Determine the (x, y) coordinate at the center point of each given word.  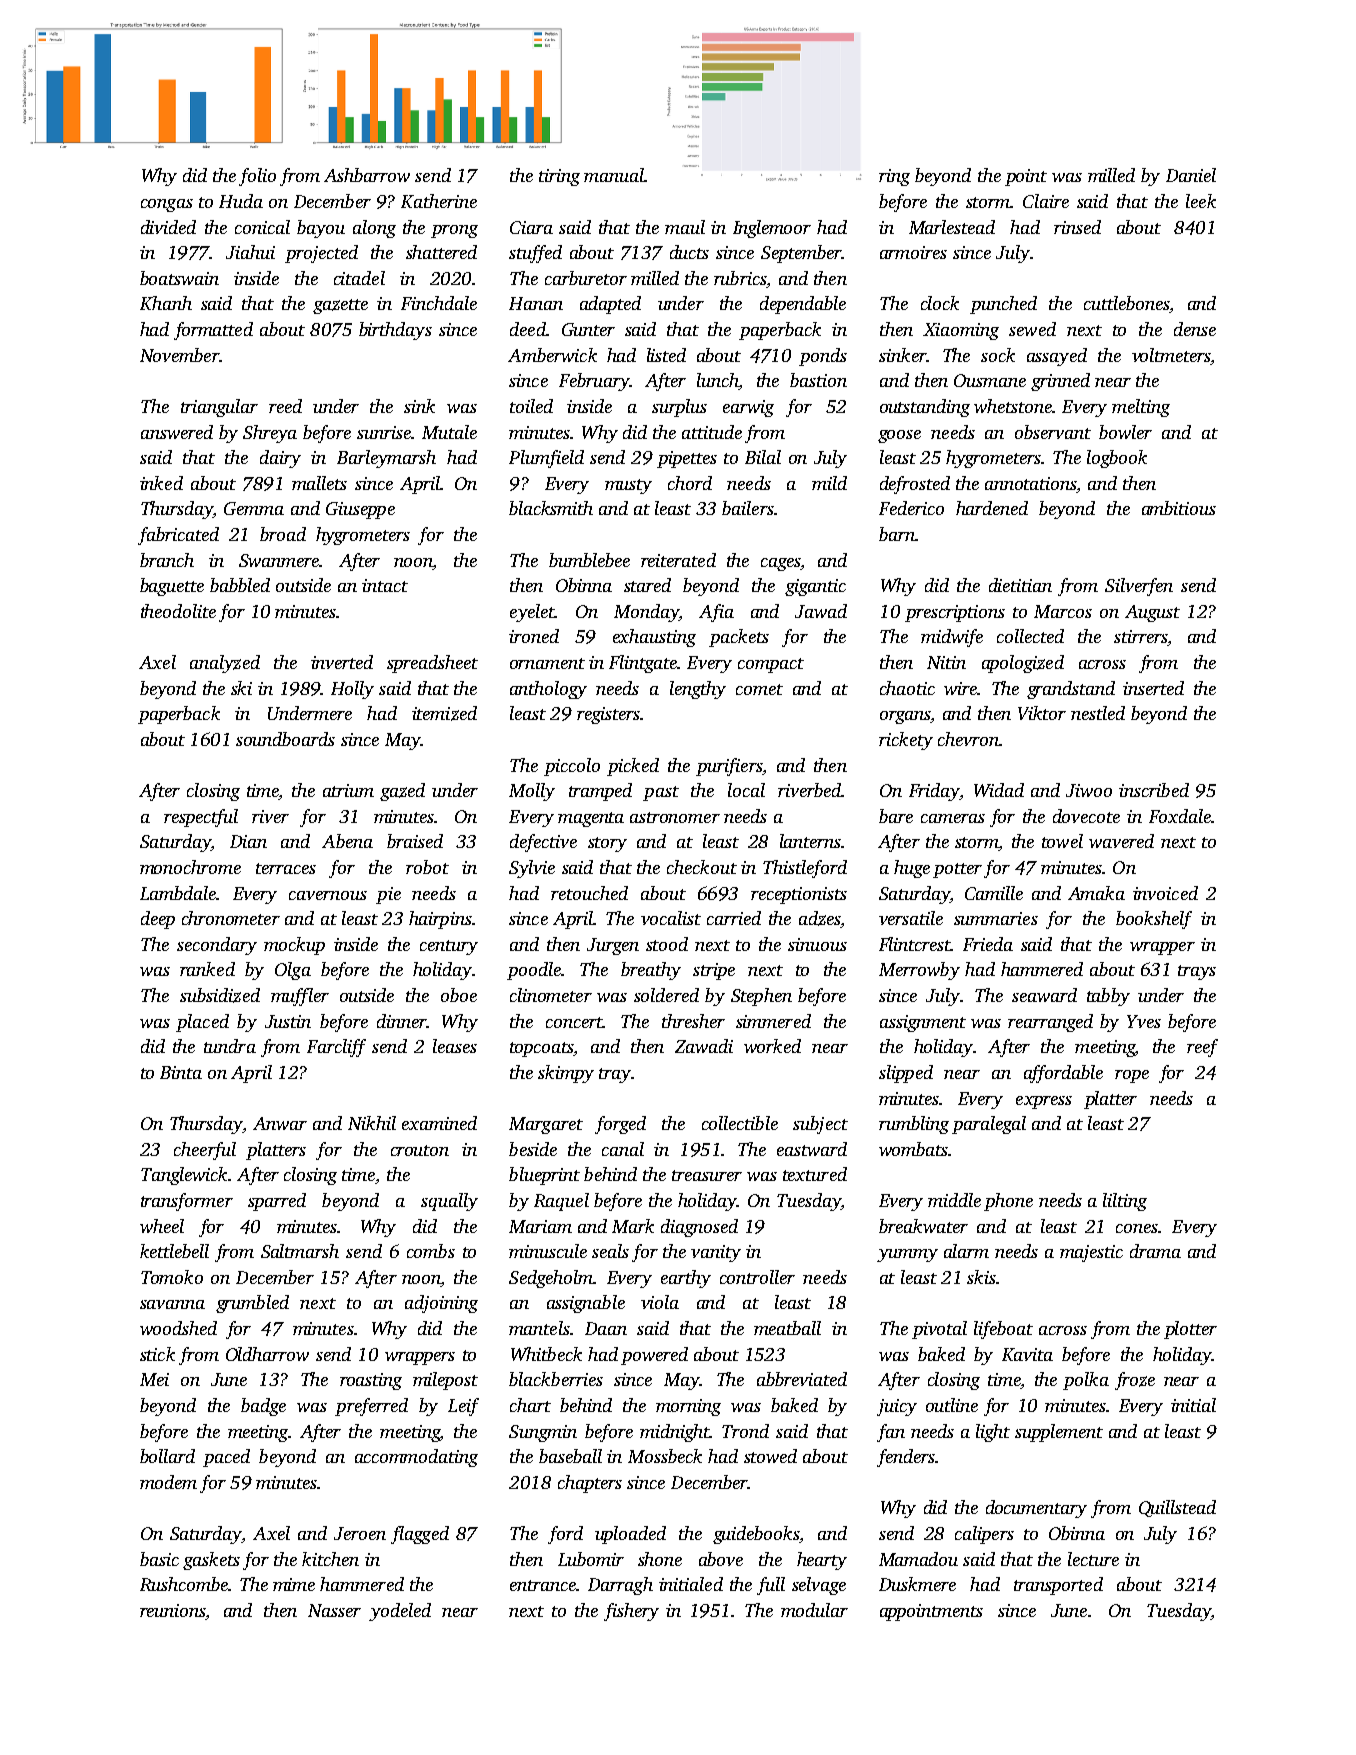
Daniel (1191, 175)
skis (981, 1277)
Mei (154, 1379)
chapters (590, 1484)
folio (257, 177)
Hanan (536, 303)
